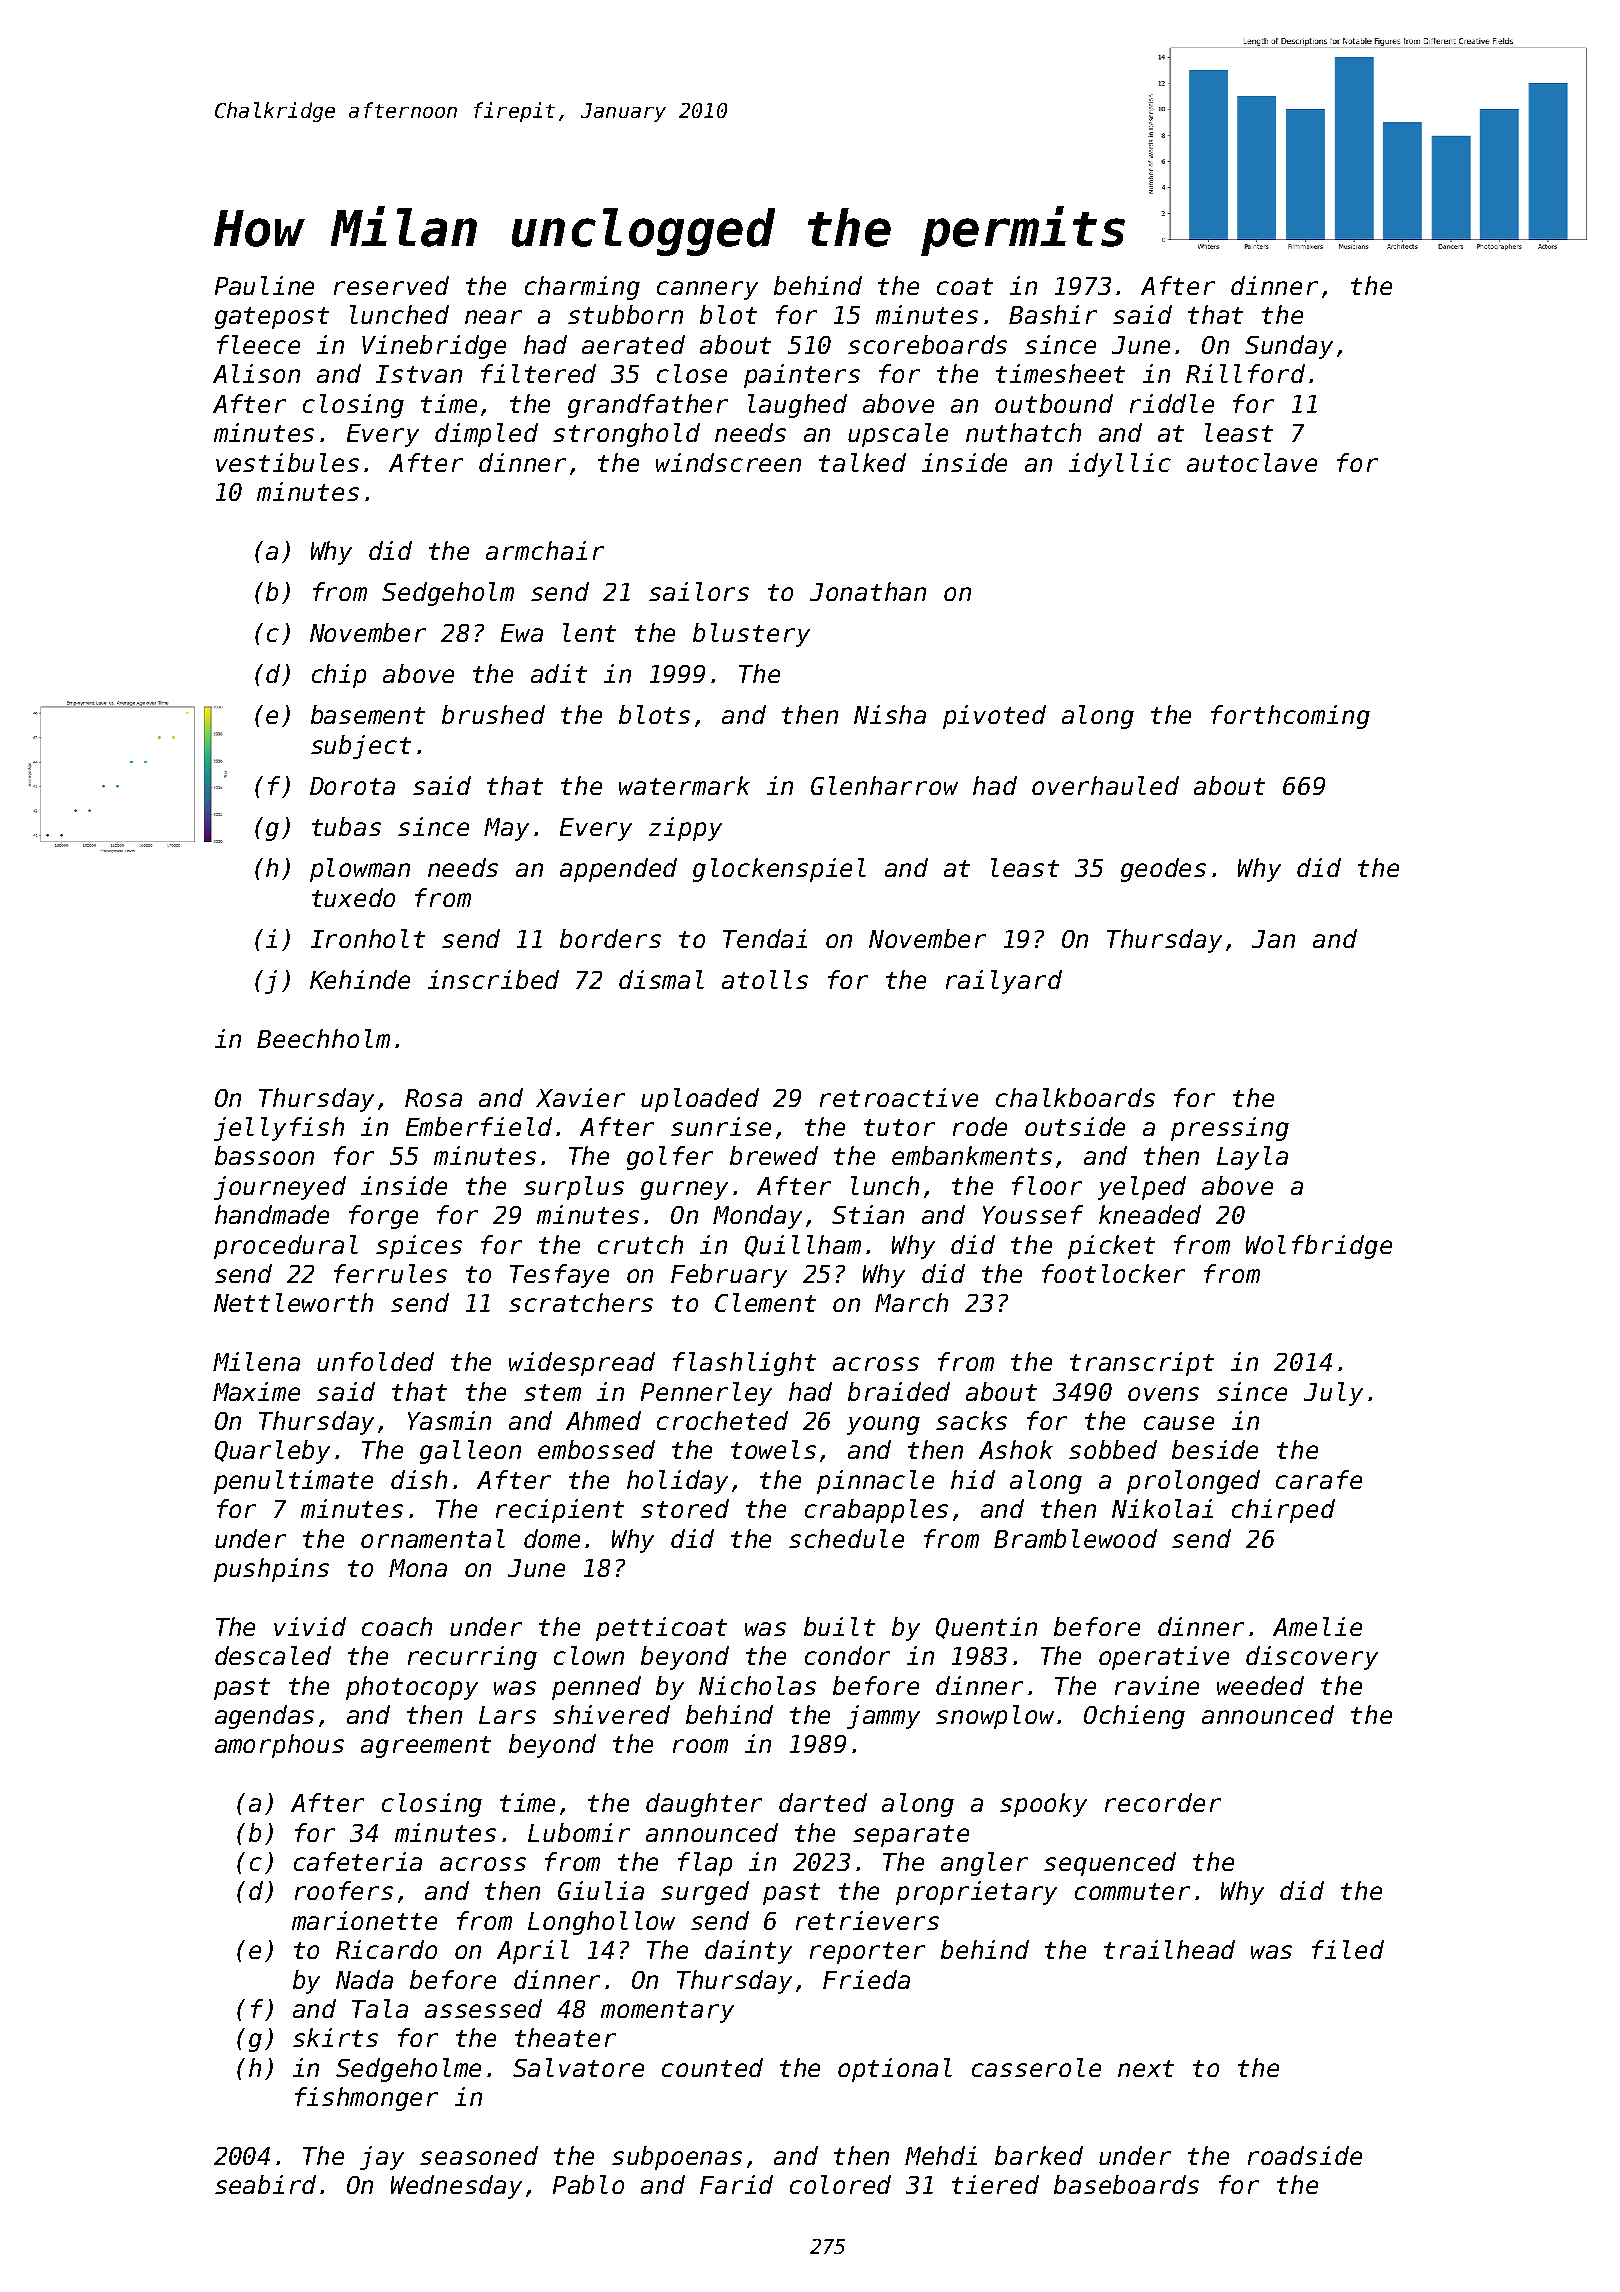  What do you see at coordinates (552, 1392) in the document?
I see `stem` at bounding box center [552, 1392].
